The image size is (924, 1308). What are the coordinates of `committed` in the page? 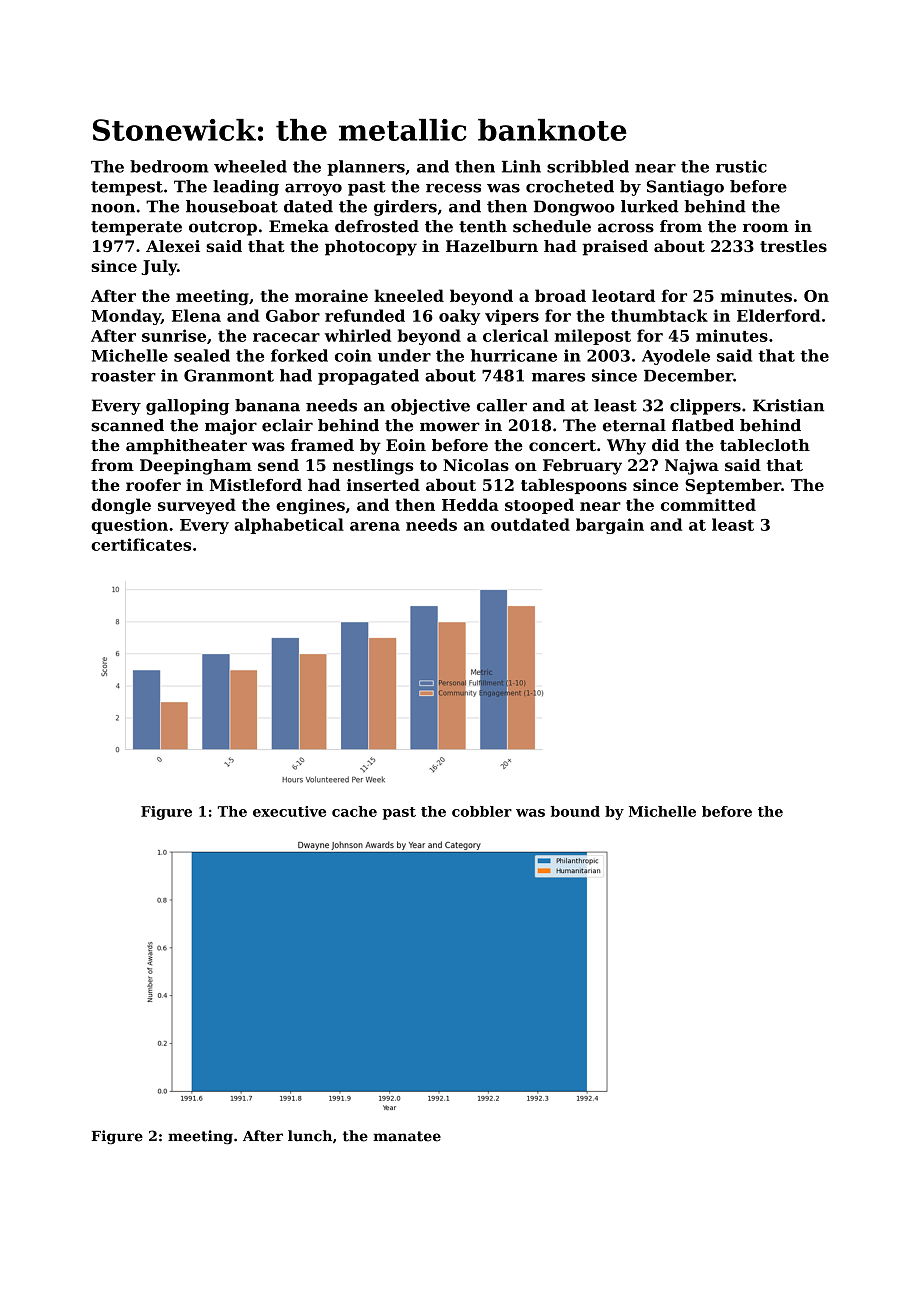 It's located at (708, 504).
